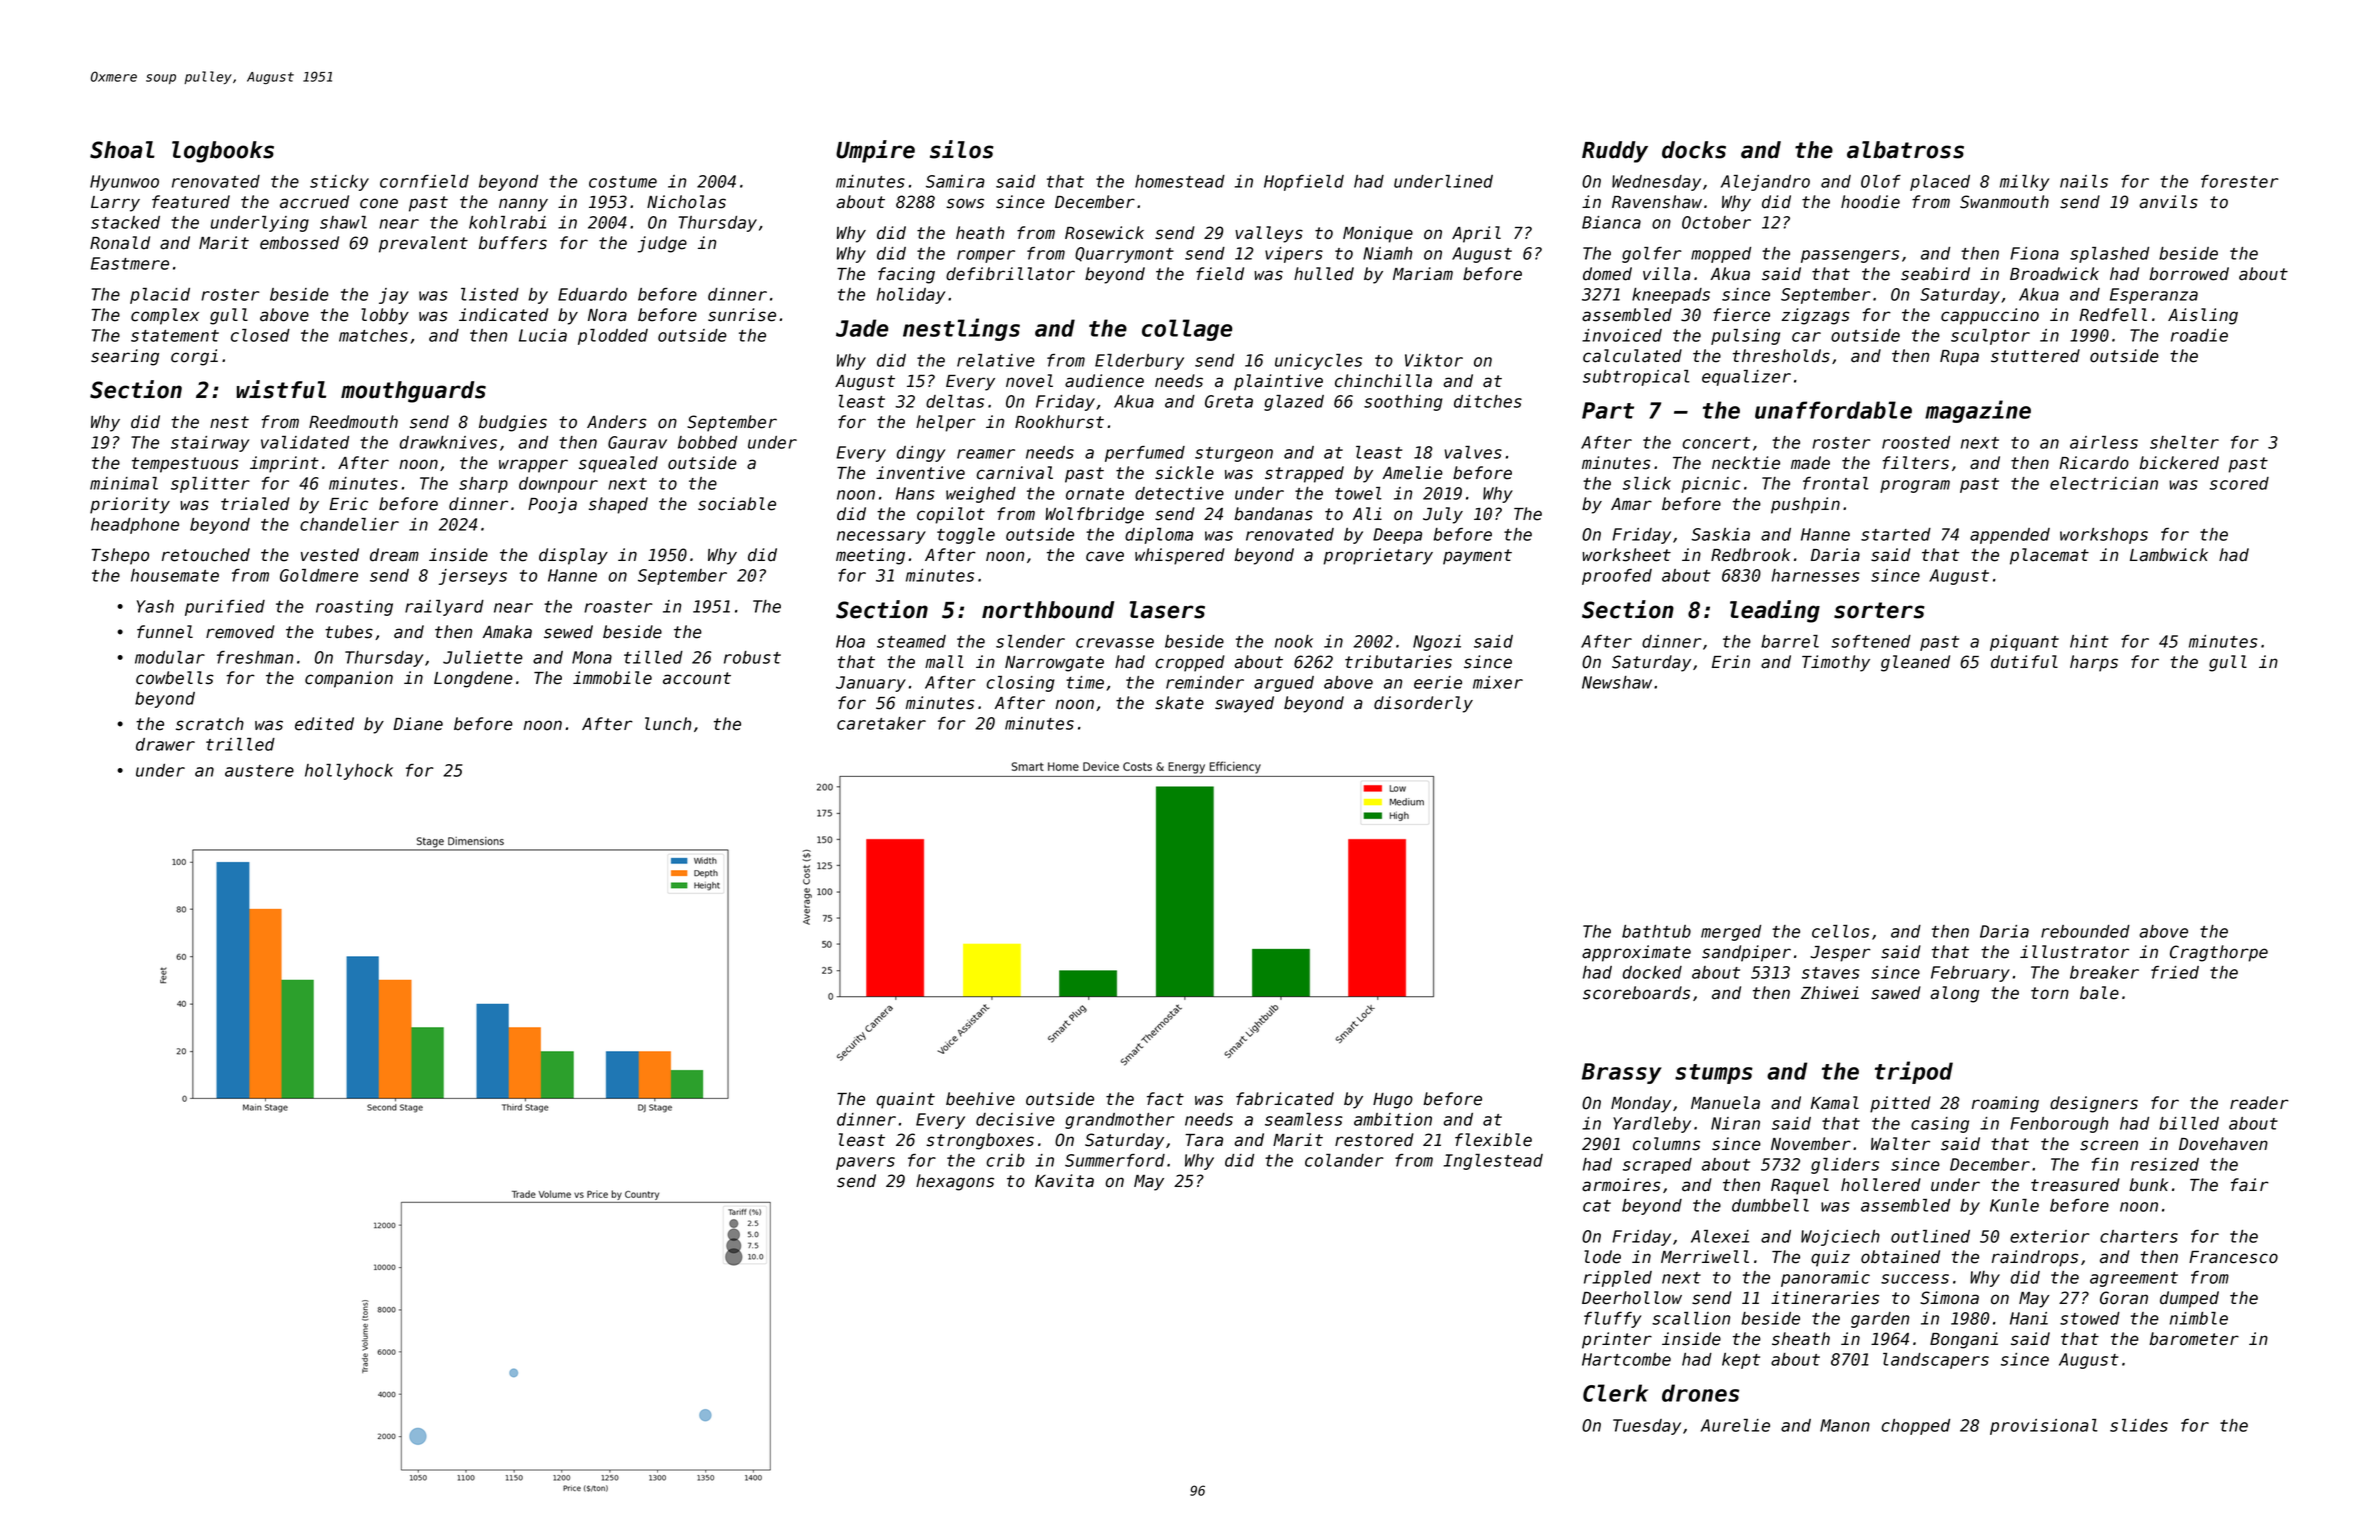  I want to click on subtropical, so click(1636, 378).
